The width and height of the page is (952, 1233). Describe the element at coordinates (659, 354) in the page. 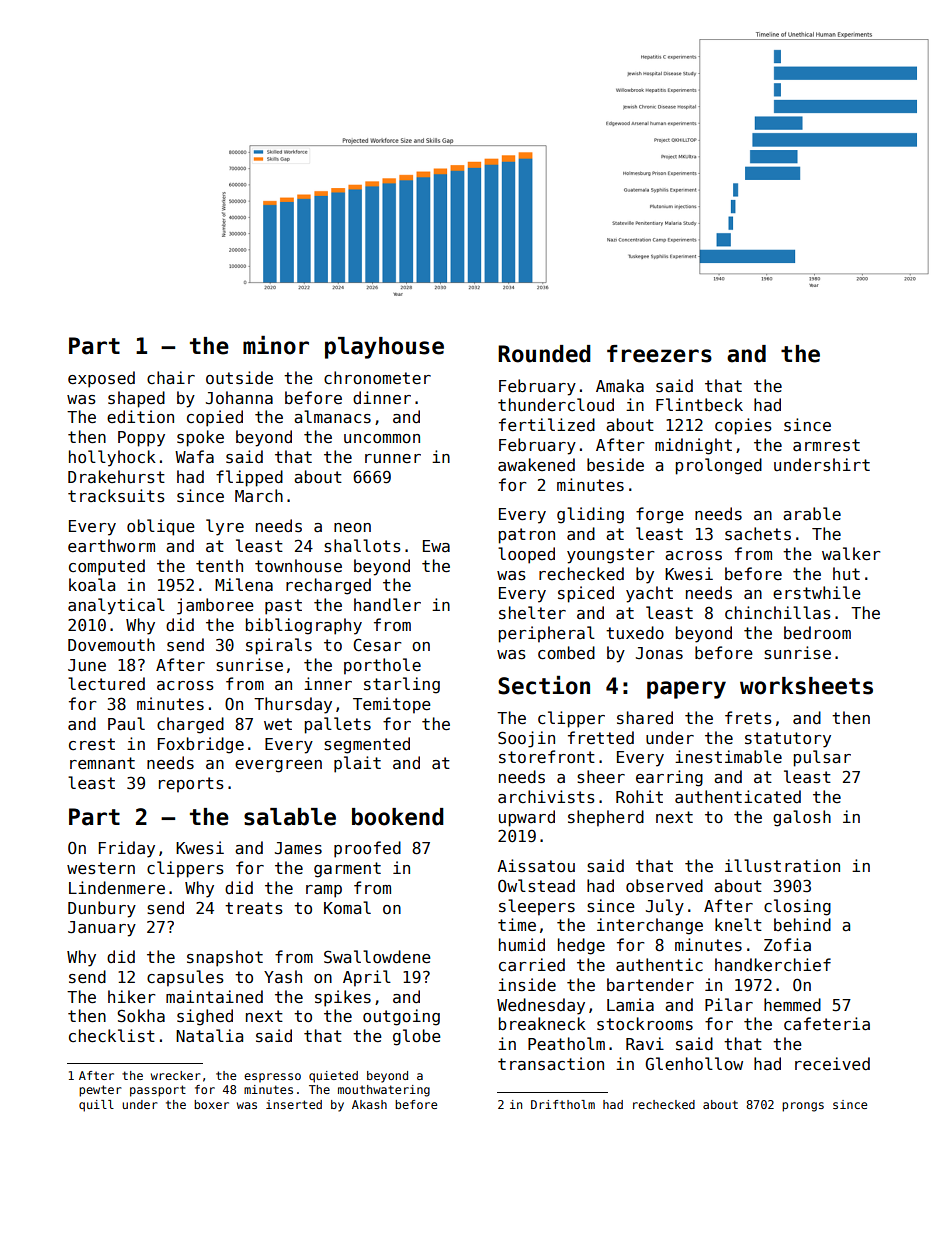

I see `freezers` at that location.
